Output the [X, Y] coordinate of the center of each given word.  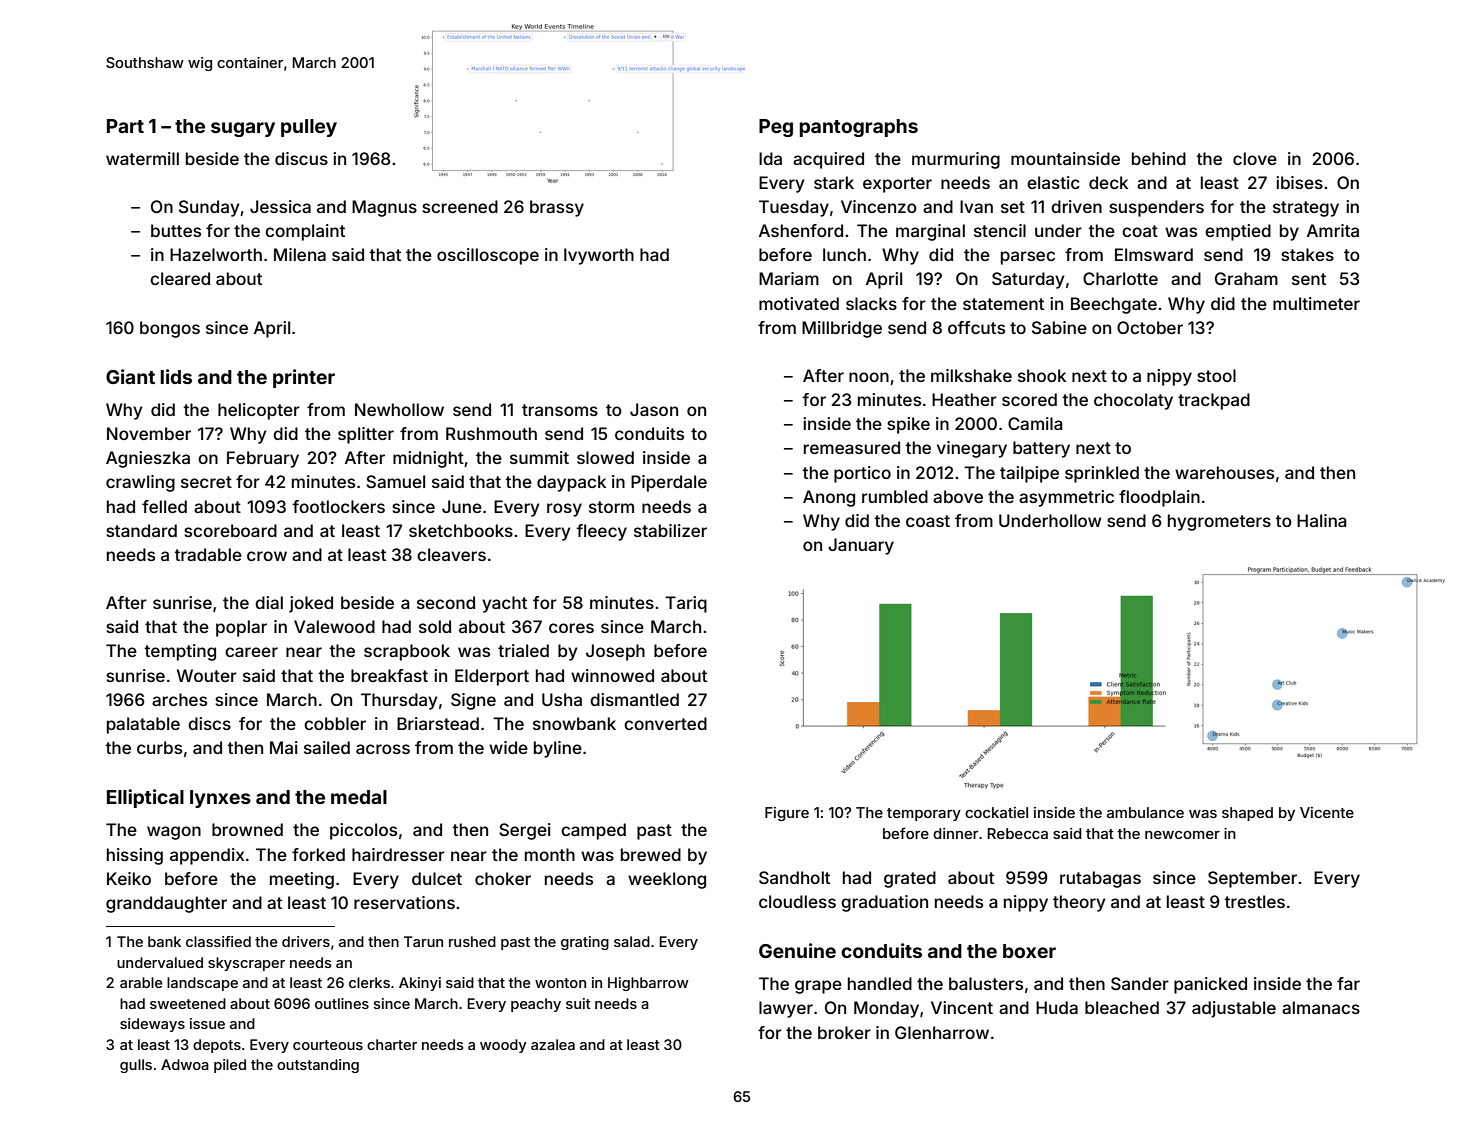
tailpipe [1029, 474]
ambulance [1145, 812]
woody [503, 1046]
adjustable [1234, 1009]
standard [141, 530]
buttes [176, 230]
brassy [557, 208]
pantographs [859, 128]
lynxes [220, 799]
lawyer [786, 1009]
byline [558, 749]
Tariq [686, 604]
